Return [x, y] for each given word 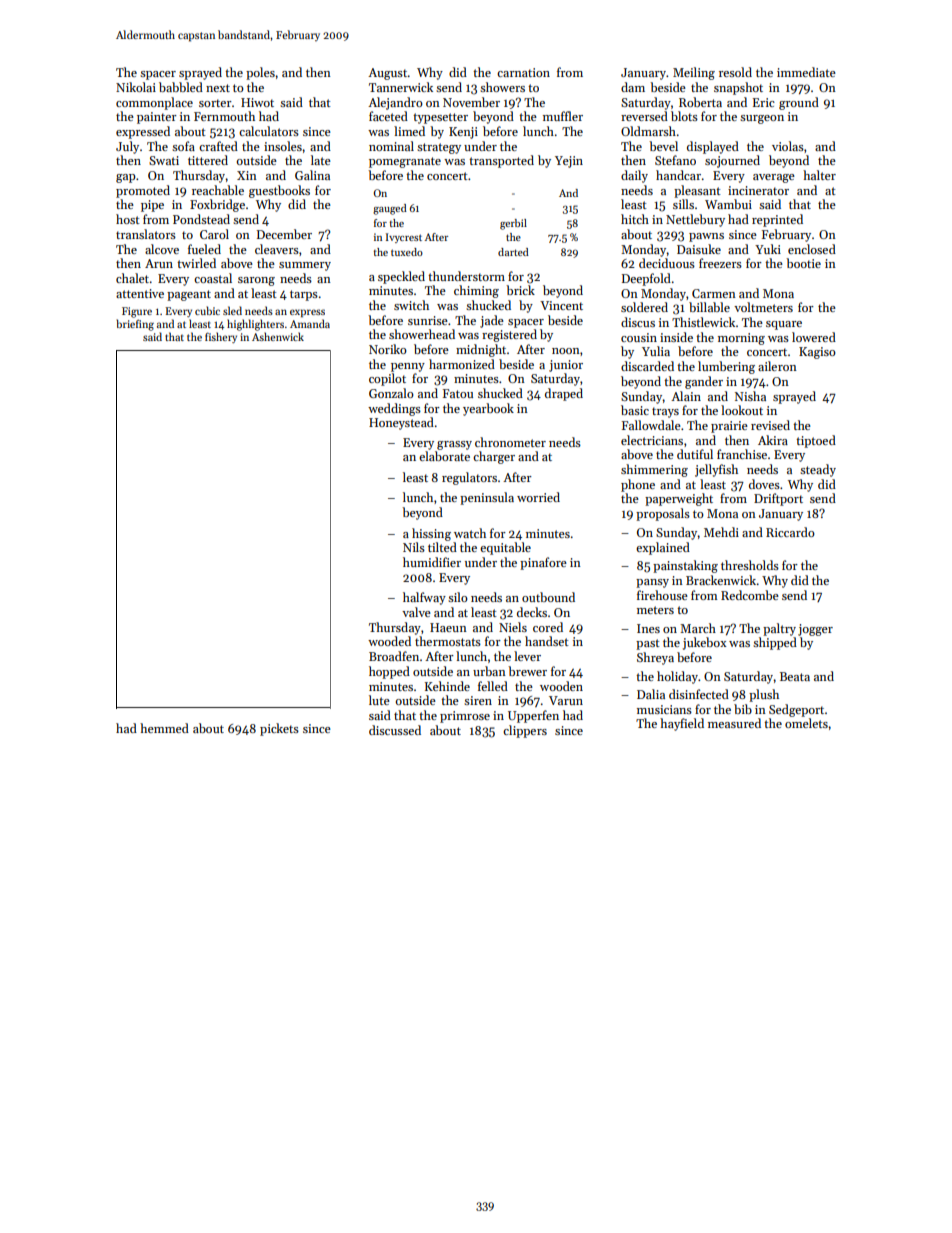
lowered [814, 337]
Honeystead [401, 423]
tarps [304, 295]
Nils [414, 547]
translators [146, 234]
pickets [279, 729]
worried [538, 497]
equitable [505, 548]
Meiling [694, 73]
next [218, 88]
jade [492, 321]
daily [634, 176]
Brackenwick [721, 580]
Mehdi [721, 532]
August [388, 74]
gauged [390, 209]
